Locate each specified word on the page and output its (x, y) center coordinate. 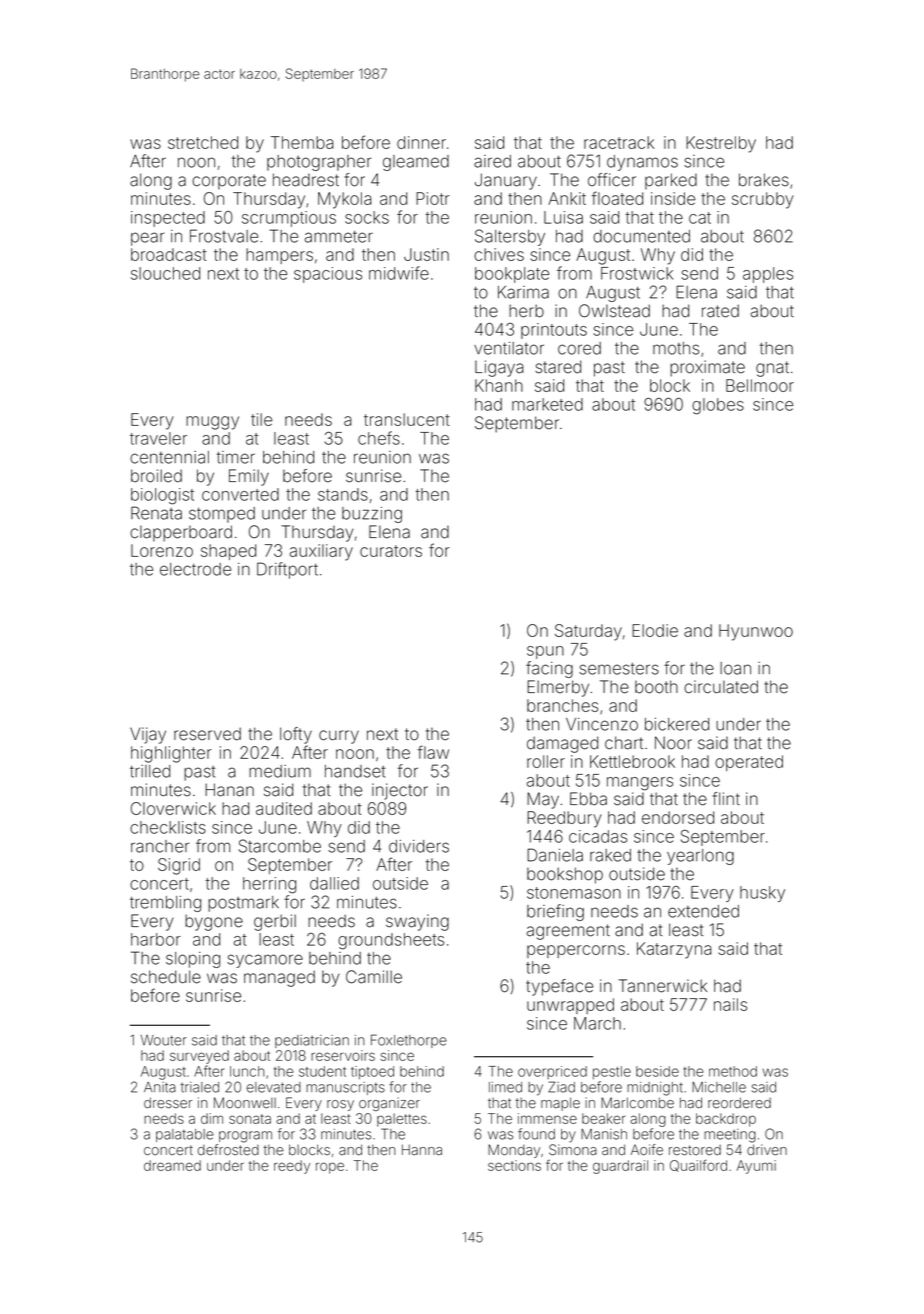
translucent (407, 419)
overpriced (552, 1072)
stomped (222, 515)
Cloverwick (173, 808)
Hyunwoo (756, 632)
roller (546, 761)
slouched (165, 273)
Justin (426, 254)
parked (671, 181)
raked (610, 855)
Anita (160, 1087)
